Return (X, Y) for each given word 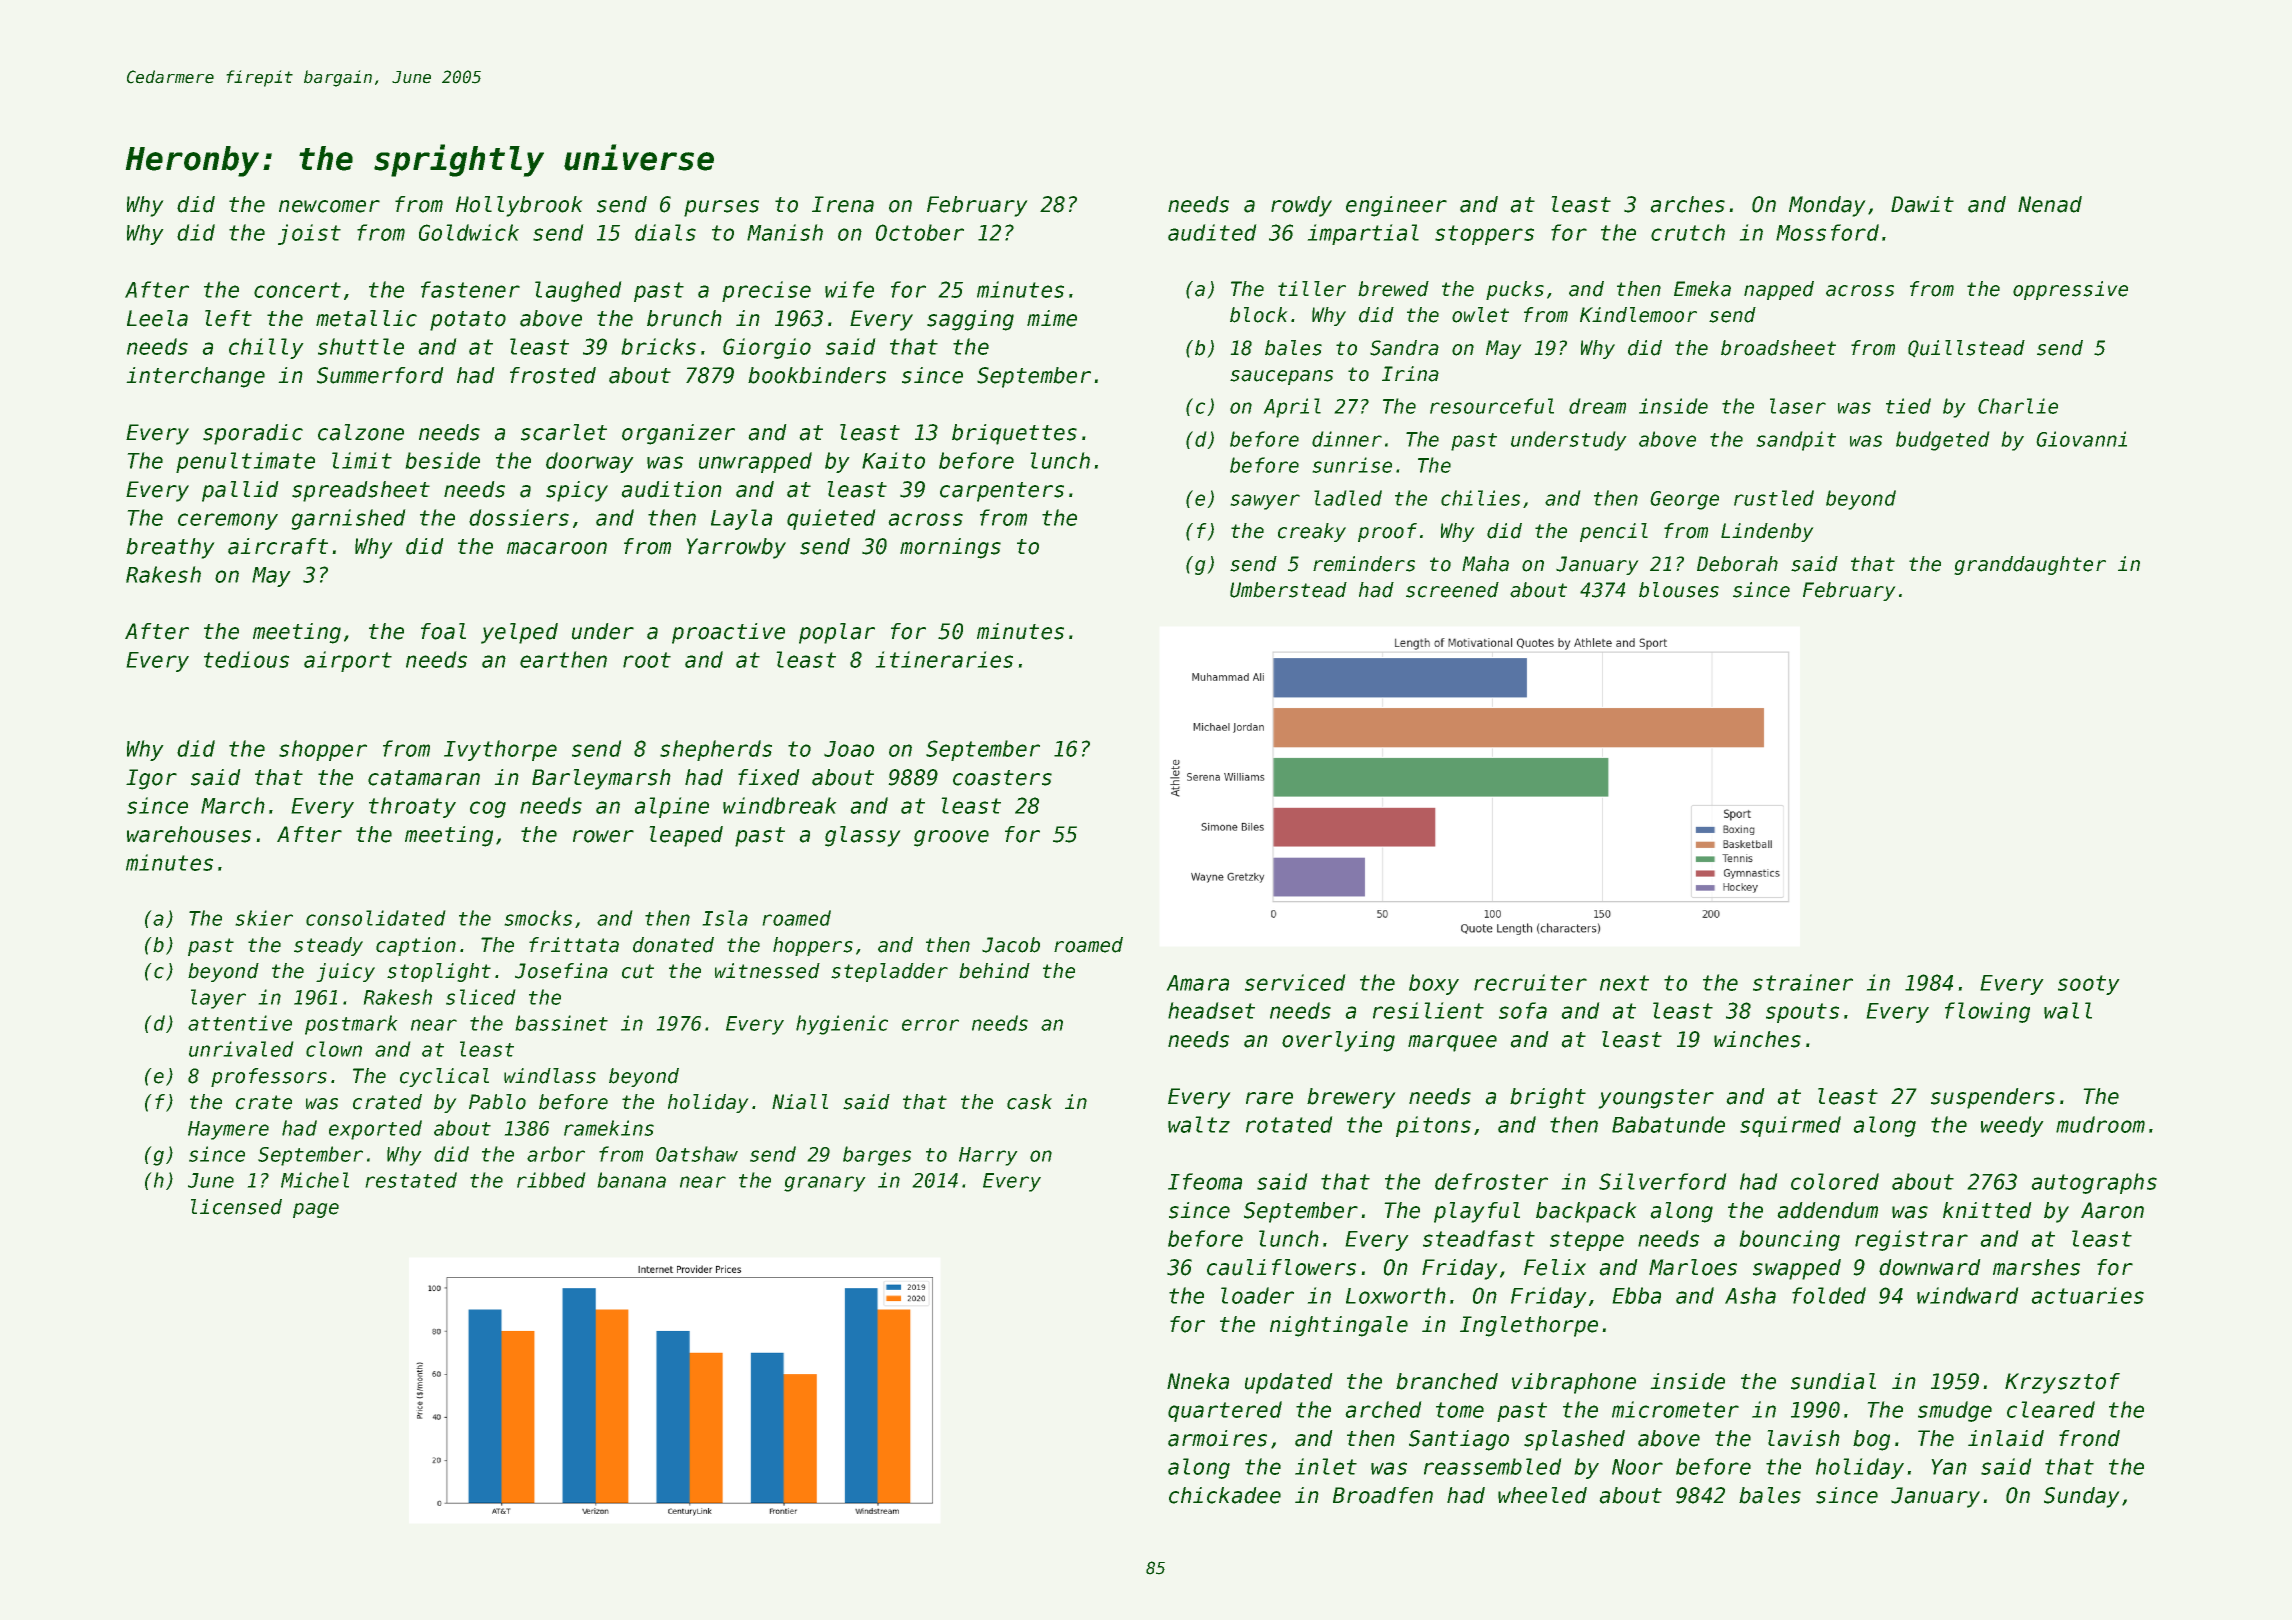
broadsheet (1778, 348)
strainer (1803, 982)
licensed (236, 1207)
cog (488, 809)
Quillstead (1966, 348)
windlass (550, 1076)
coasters (1002, 778)
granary (824, 1184)
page (316, 1210)
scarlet (564, 432)
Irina (1410, 374)
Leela (157, 318)
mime (1052, 318)
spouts (1802, 1013)
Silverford (1662, 1181)
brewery (1351, 1098)
